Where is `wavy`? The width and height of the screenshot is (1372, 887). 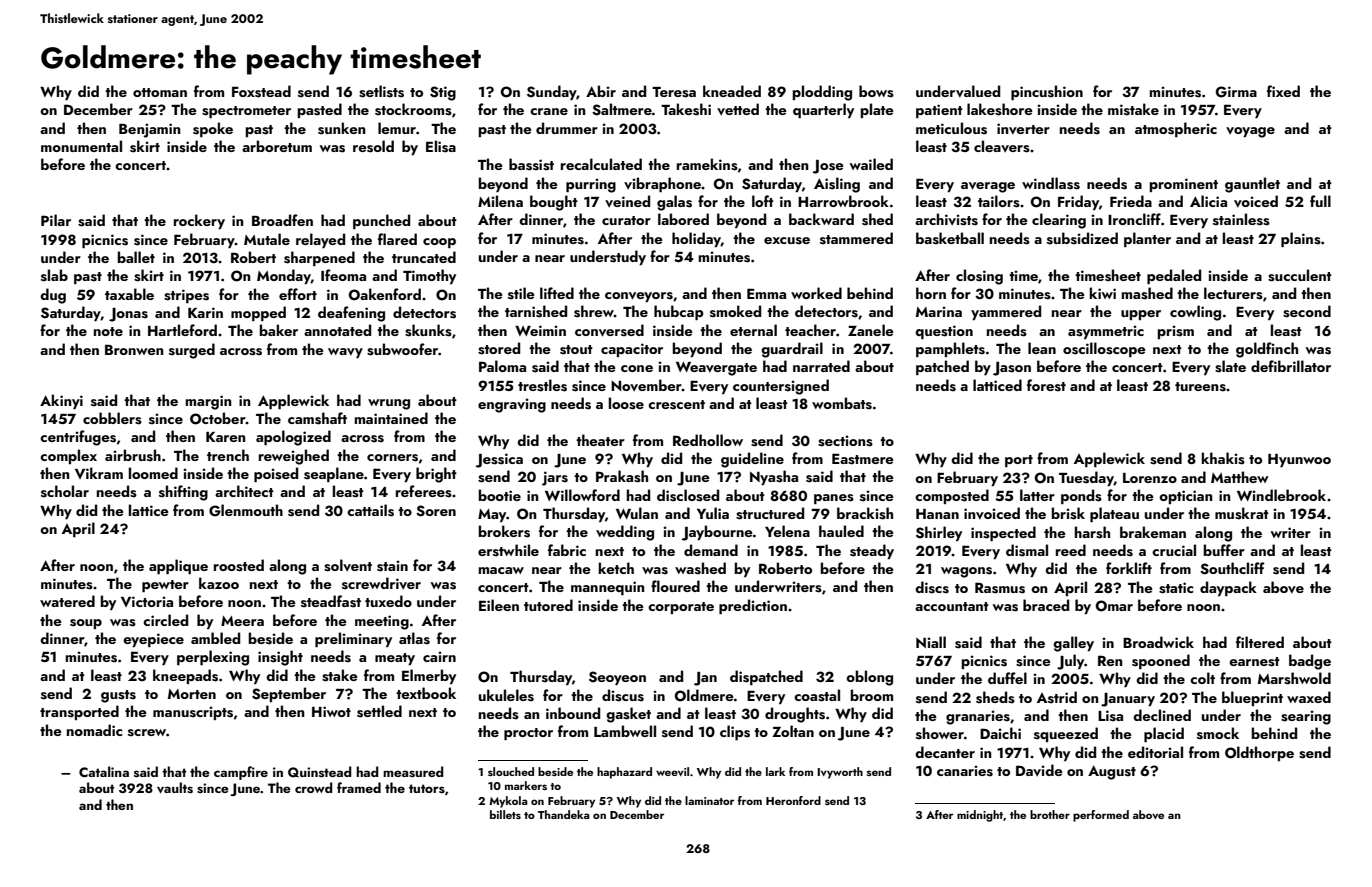
wavy is located at coordinates (345, 353).
